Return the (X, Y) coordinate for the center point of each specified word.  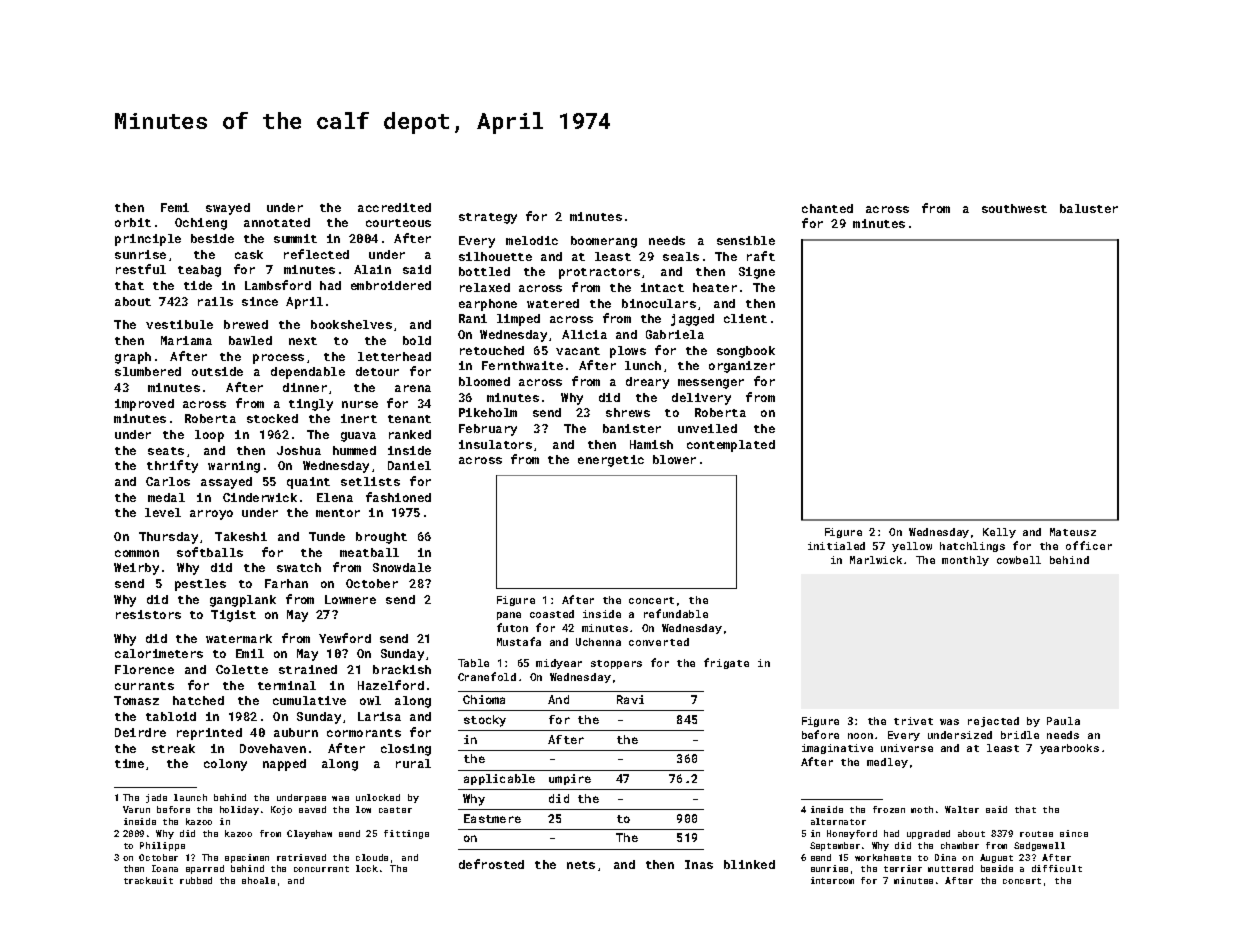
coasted (552, 614)
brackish (402, 669)
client (745, 318)
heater (715, 287)
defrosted (491, 864)
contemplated (731, 446)
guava (358, 437)
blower (674, 459)
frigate (726, 663)
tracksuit (148, 880)
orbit (133, 222)
